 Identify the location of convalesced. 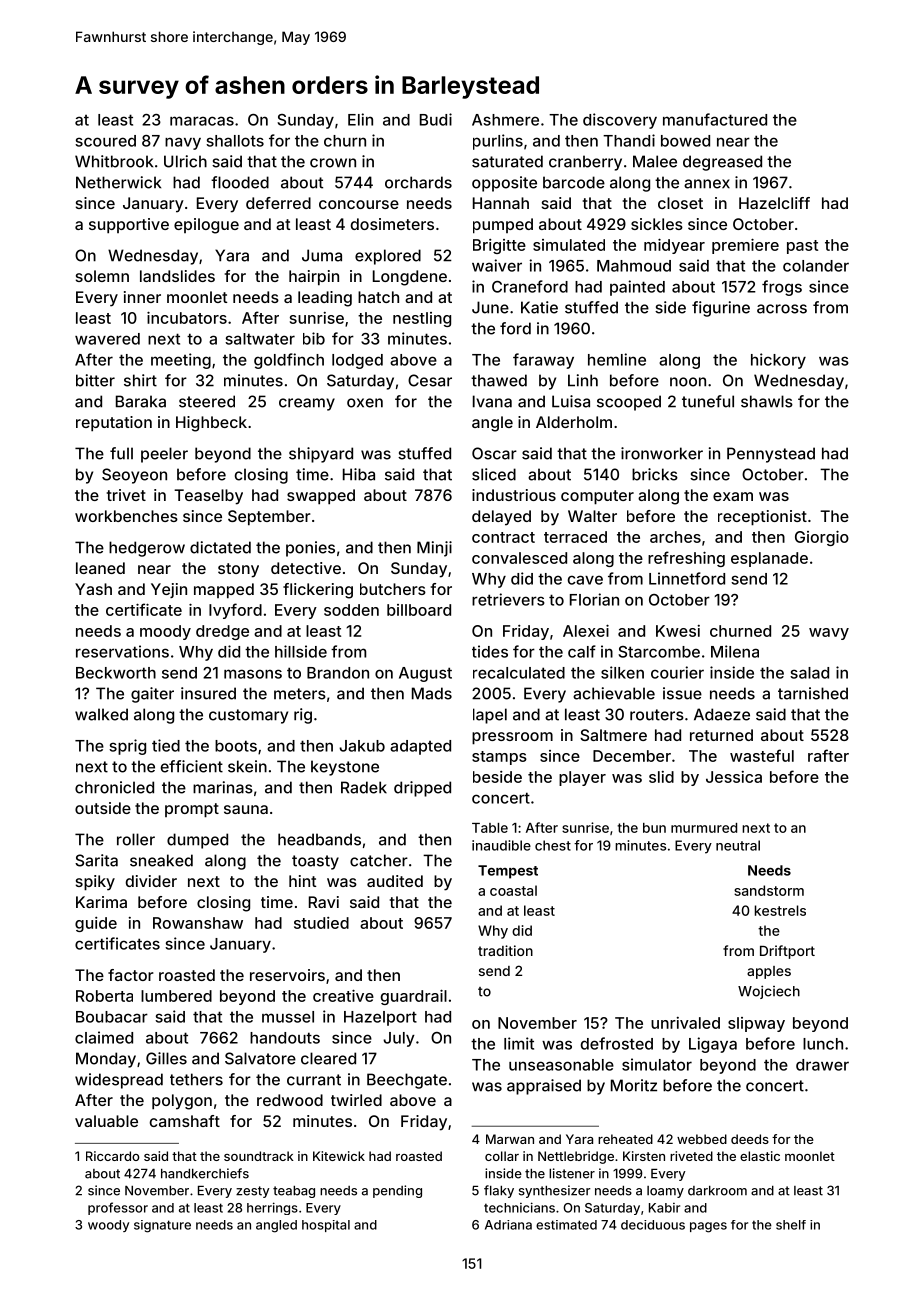
(519, 558).
